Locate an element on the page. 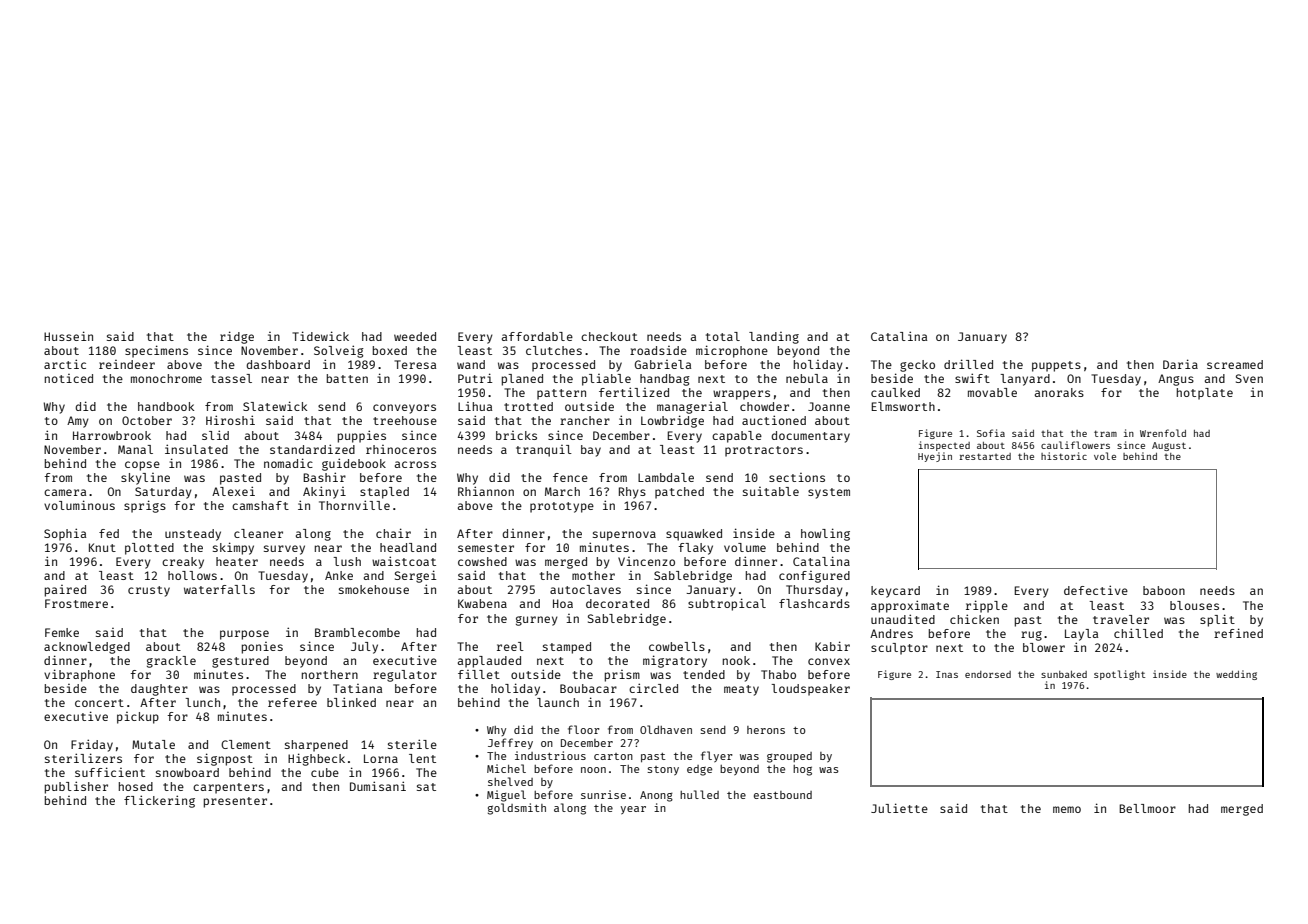  year is located at coordinates (633, 810).
